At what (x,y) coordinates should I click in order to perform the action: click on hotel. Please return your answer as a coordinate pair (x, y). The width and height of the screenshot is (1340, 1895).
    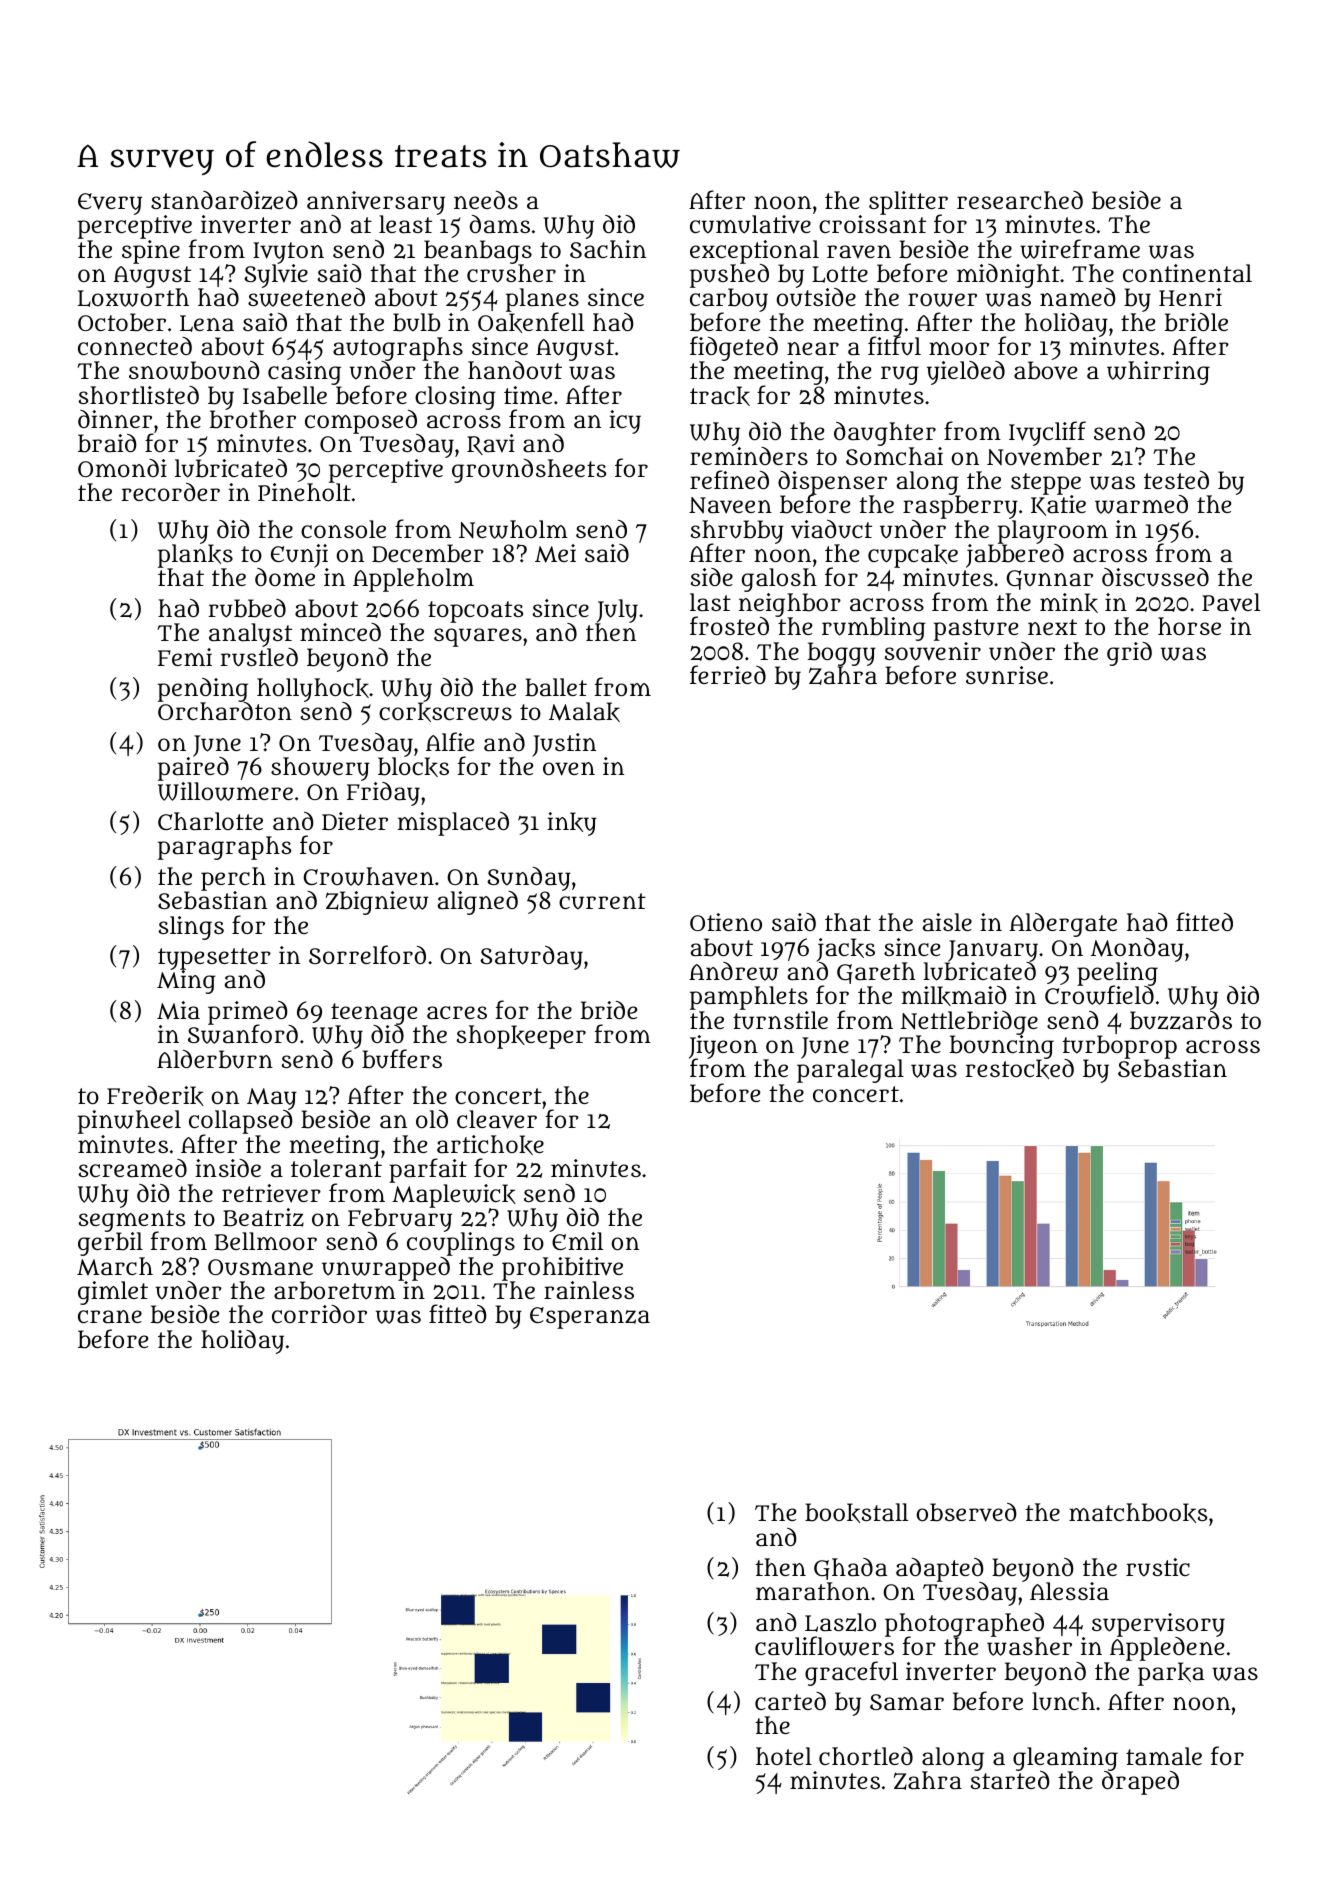
    Looking at the image, I should click on (784, 1756).
